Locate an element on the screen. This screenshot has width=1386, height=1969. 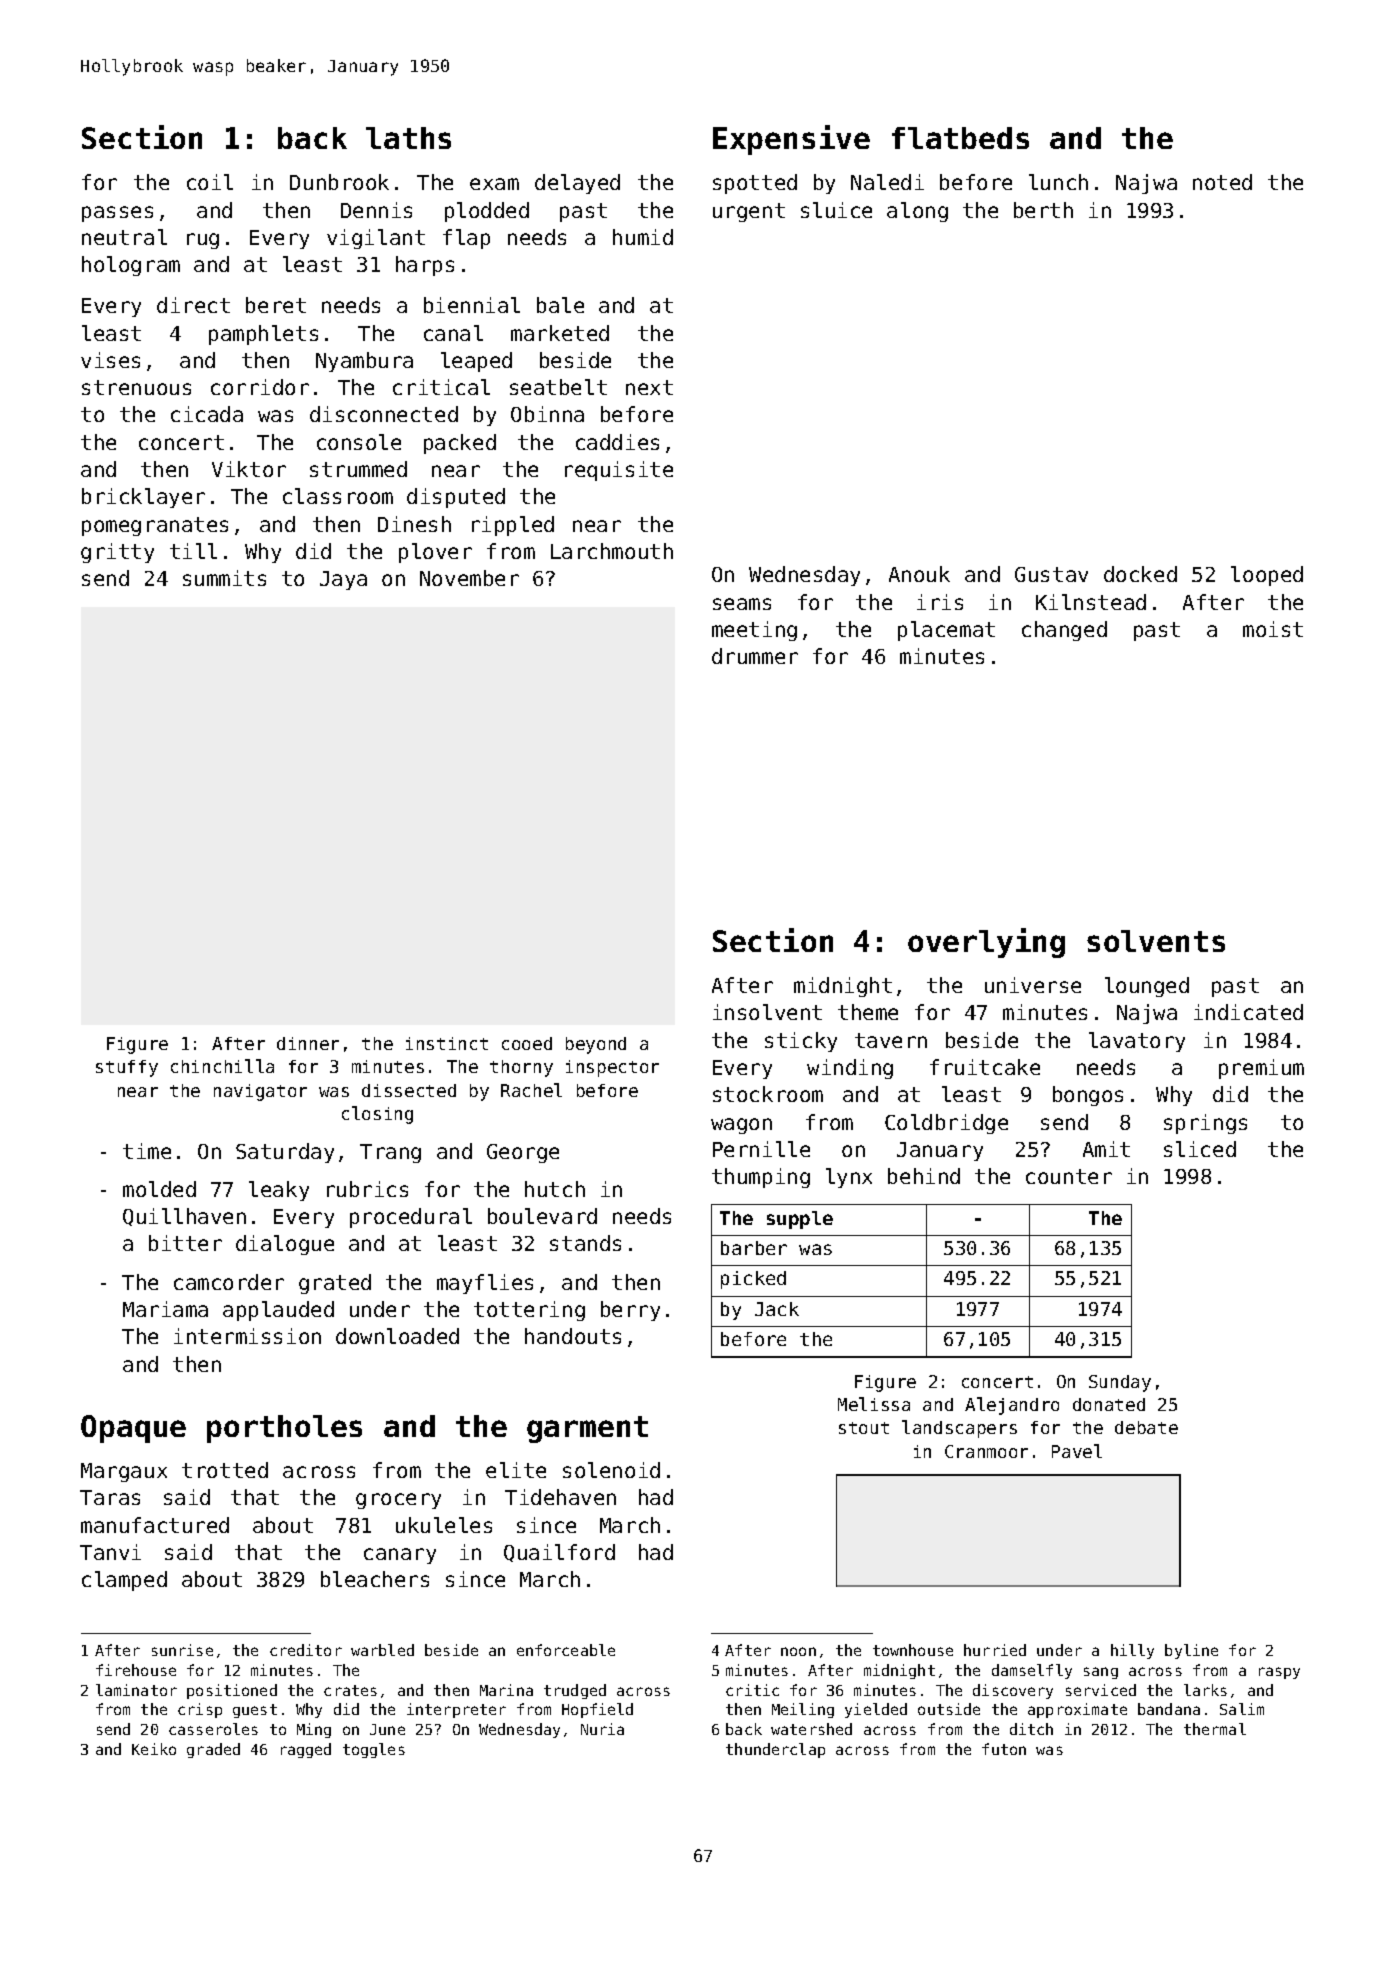
Salim is located at coordinates (1242, 1709).
